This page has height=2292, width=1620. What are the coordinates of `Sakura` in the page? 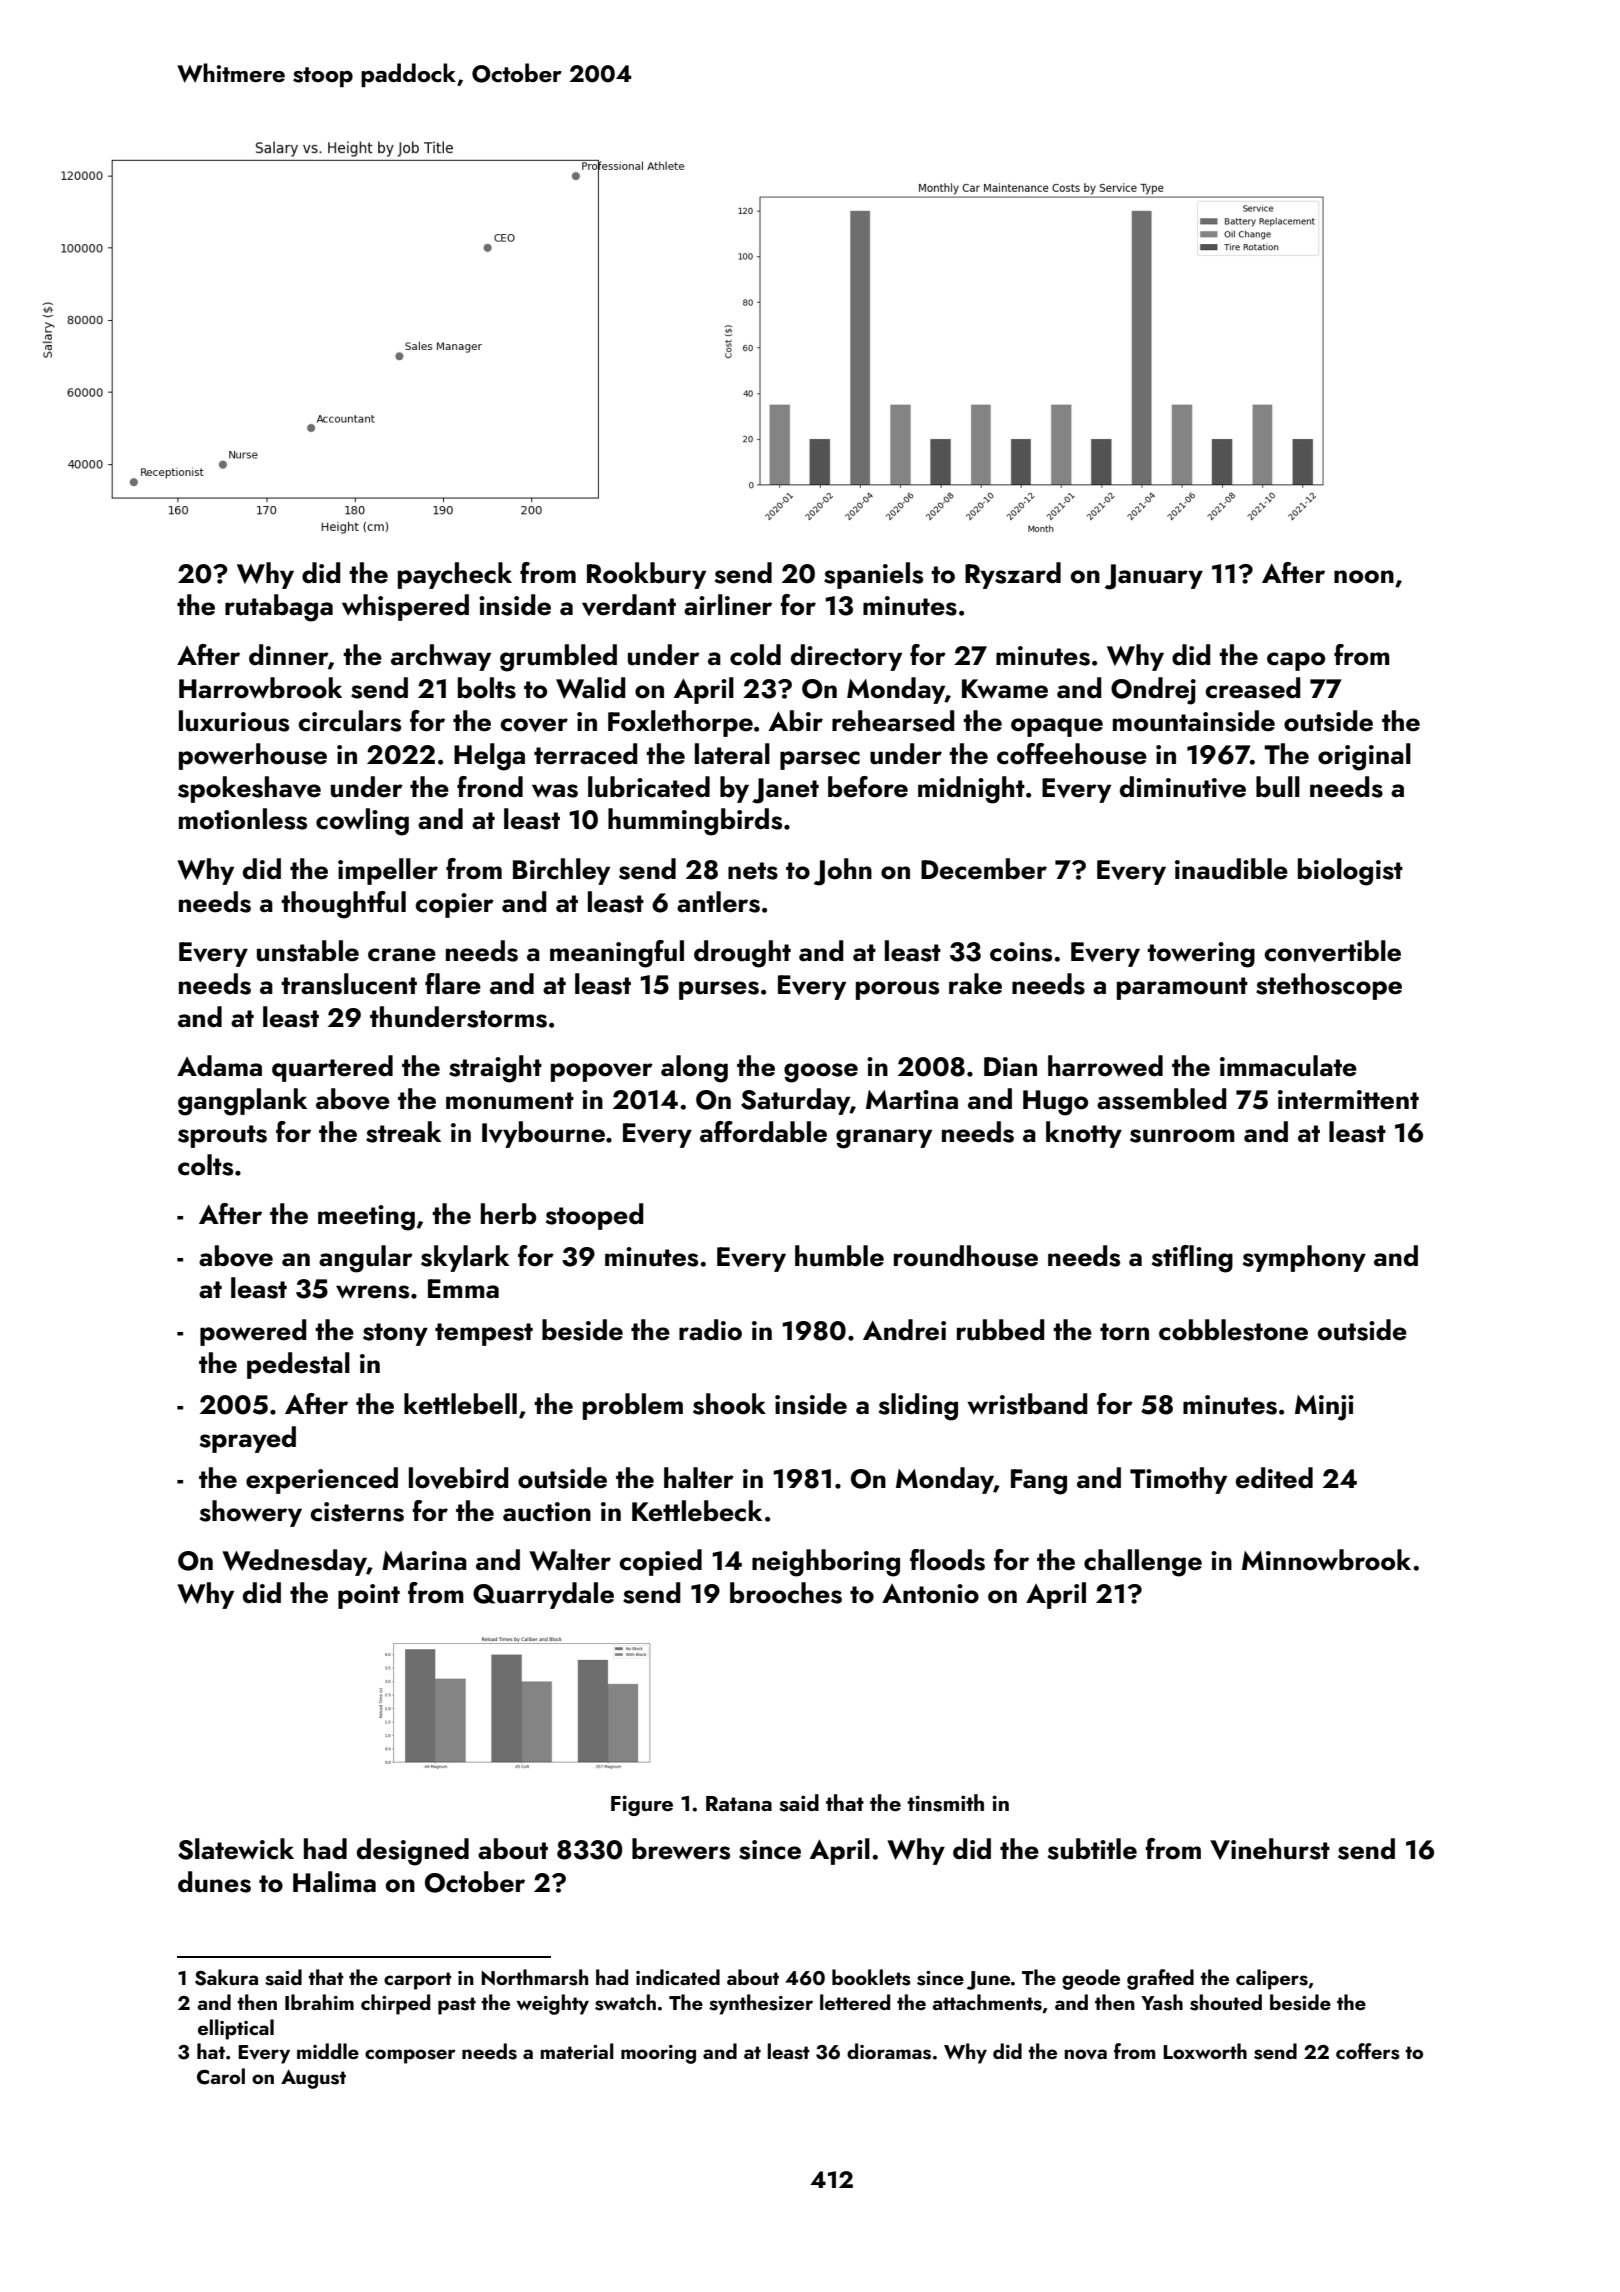 It's located at (226, 1977).
